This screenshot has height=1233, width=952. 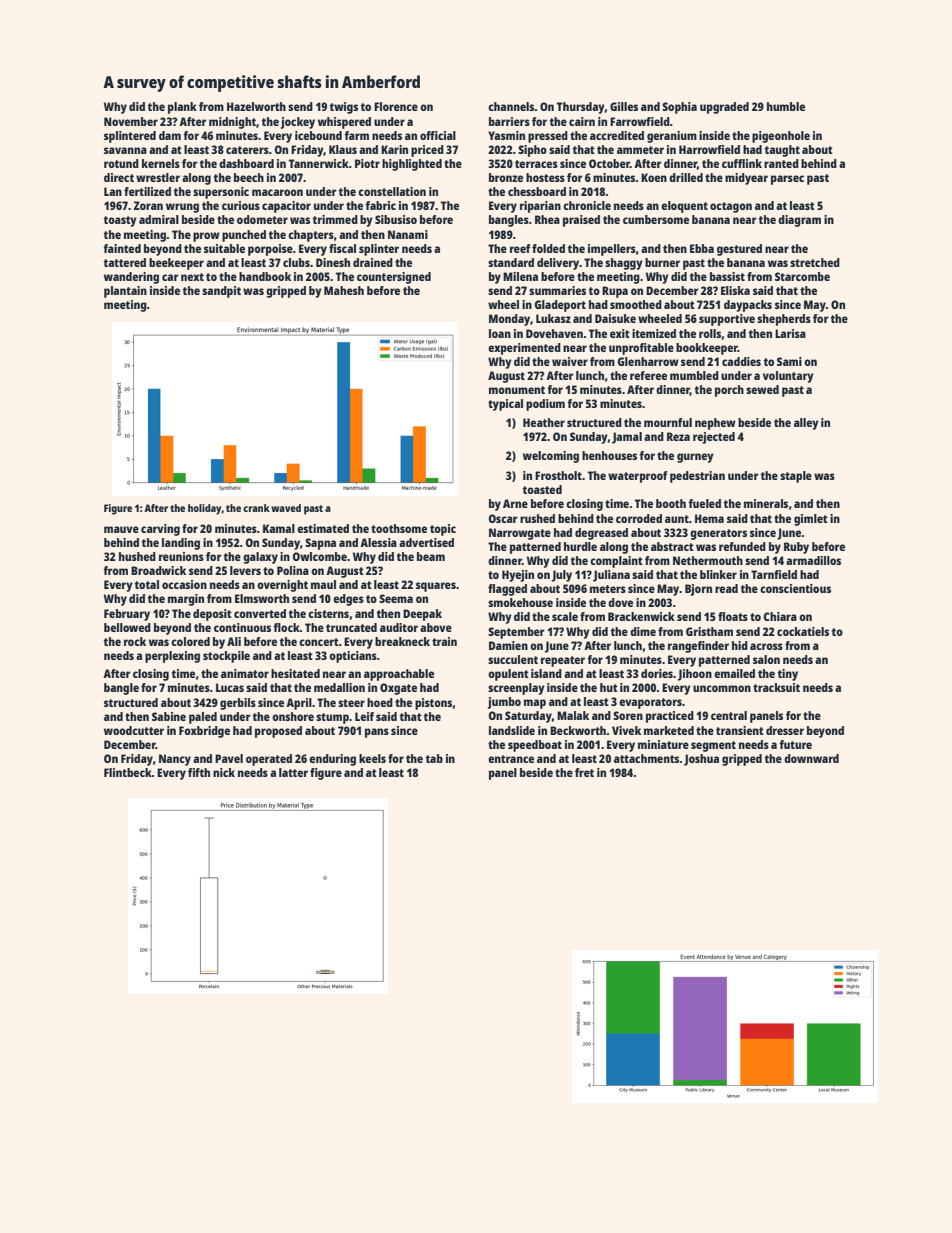 I want to click on cumbersome, so click(x=656, y=219).
